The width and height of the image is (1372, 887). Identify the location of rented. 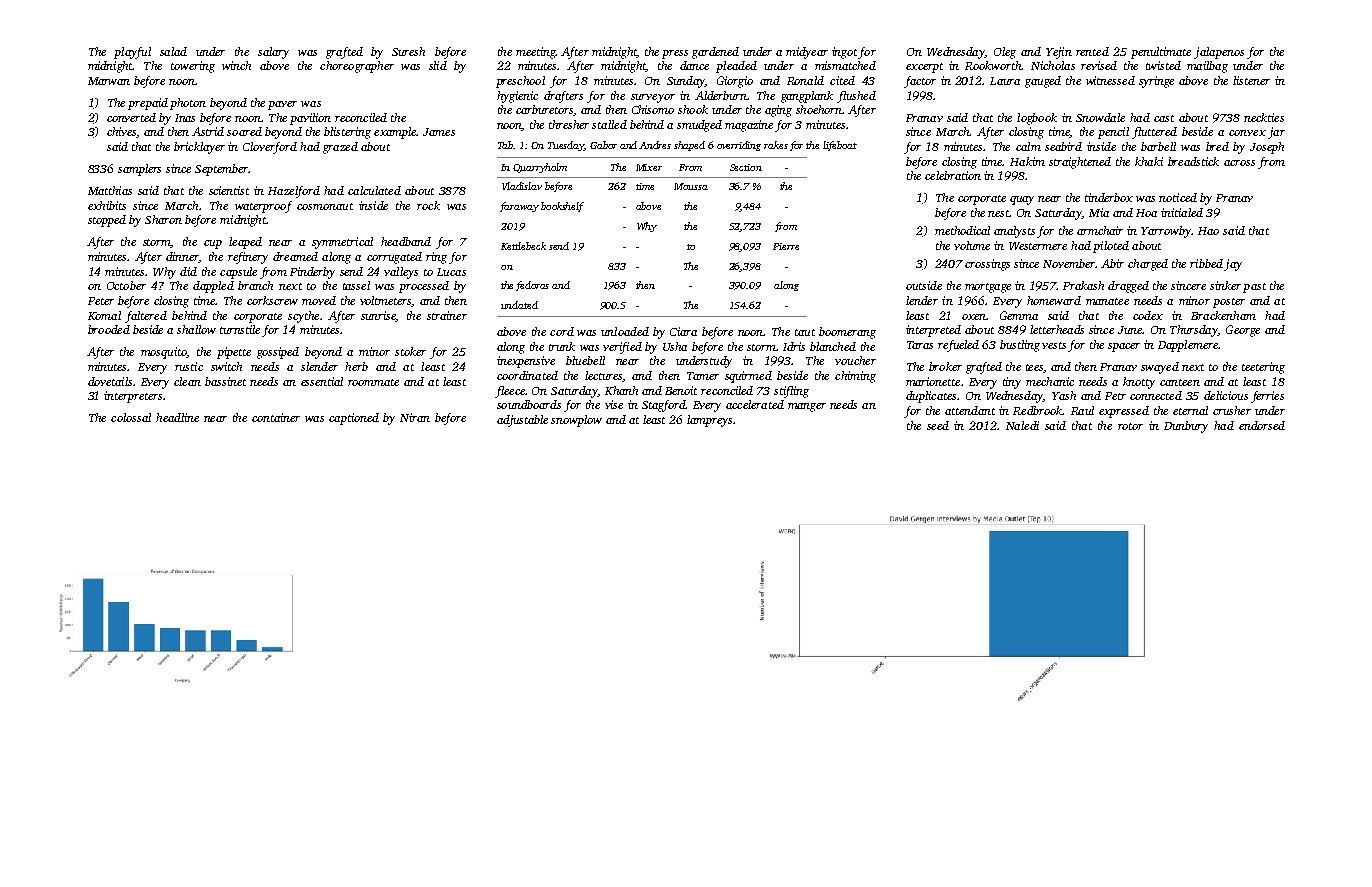
(1092, 51).
